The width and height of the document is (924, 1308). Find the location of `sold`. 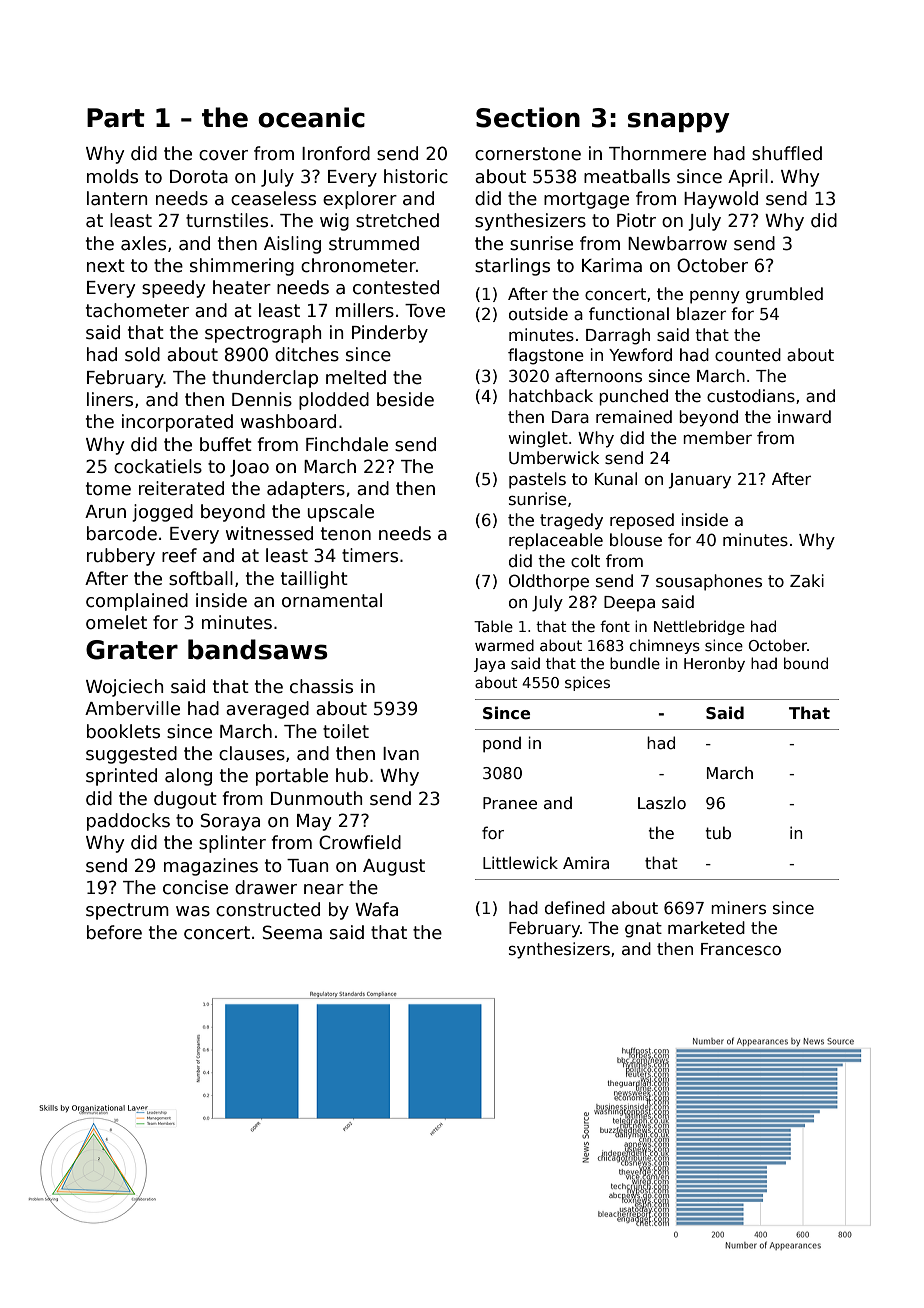

sold is located at coordinates (142, 354).
